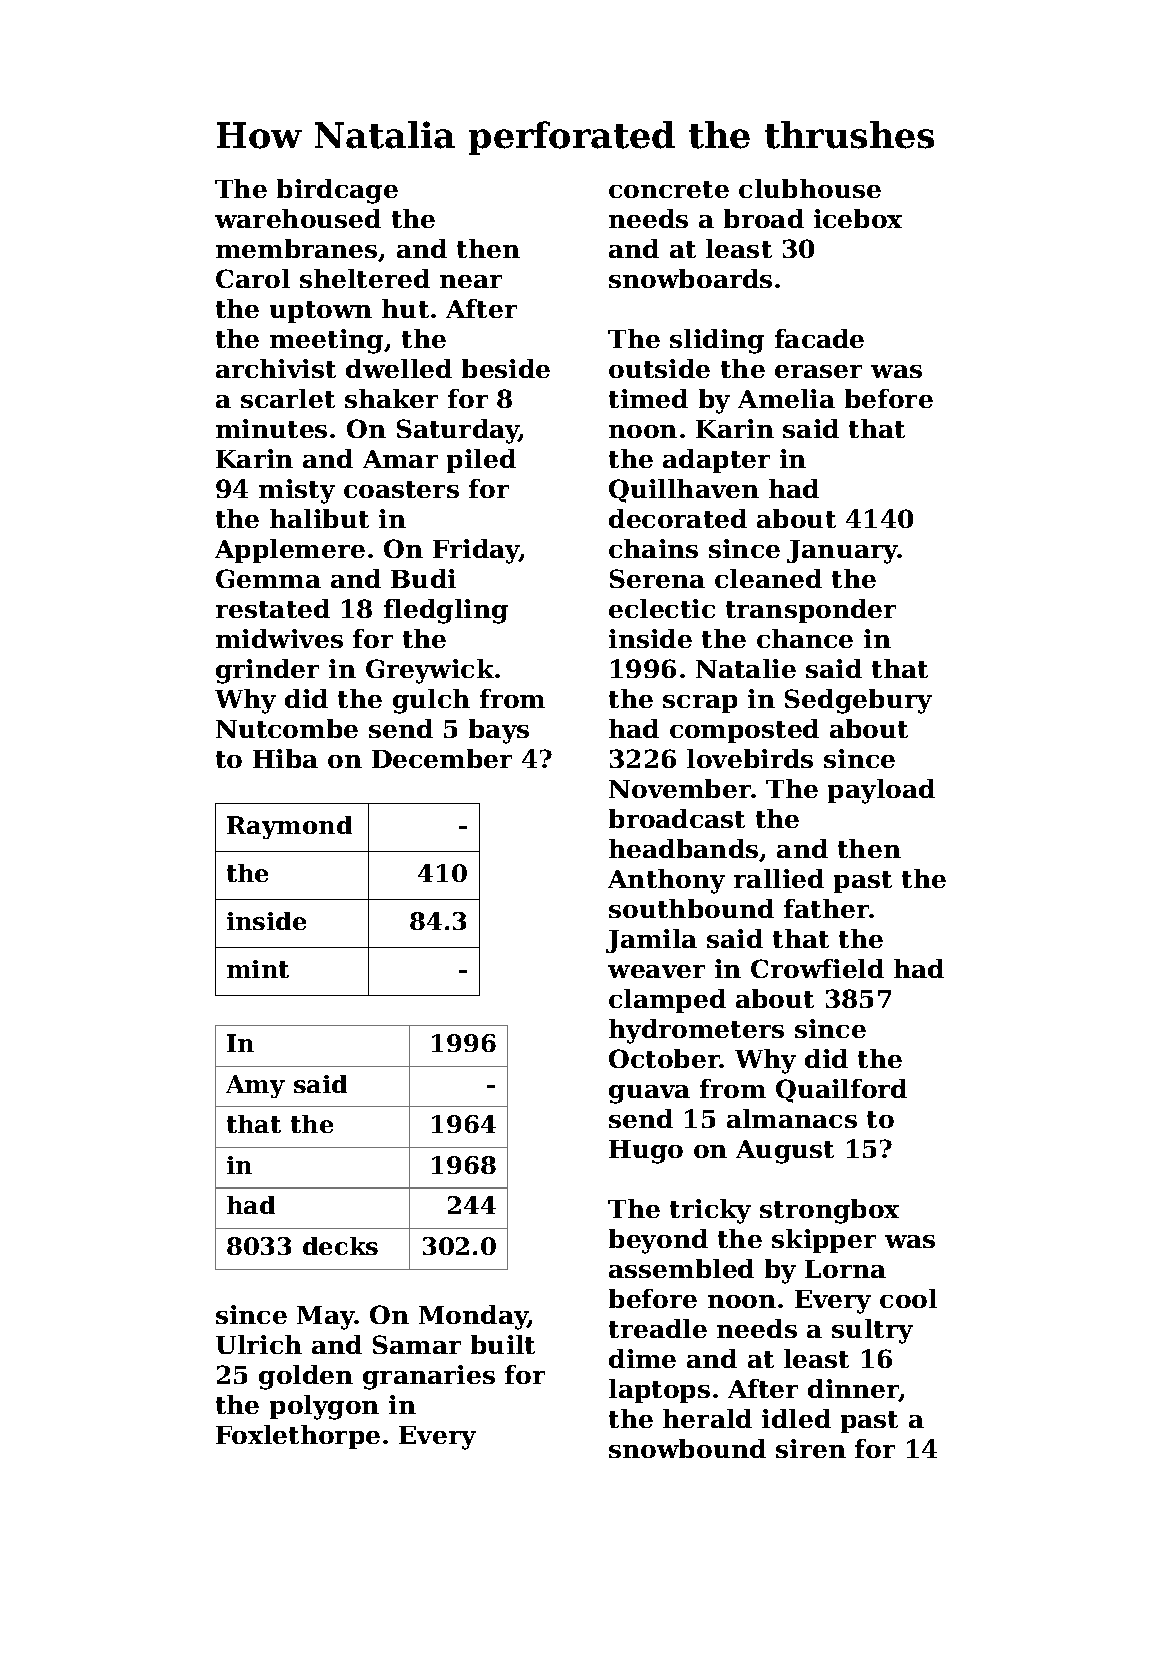 The width and height of the document is (1165, 1654). I want to click on May, so click(326, 1318).
